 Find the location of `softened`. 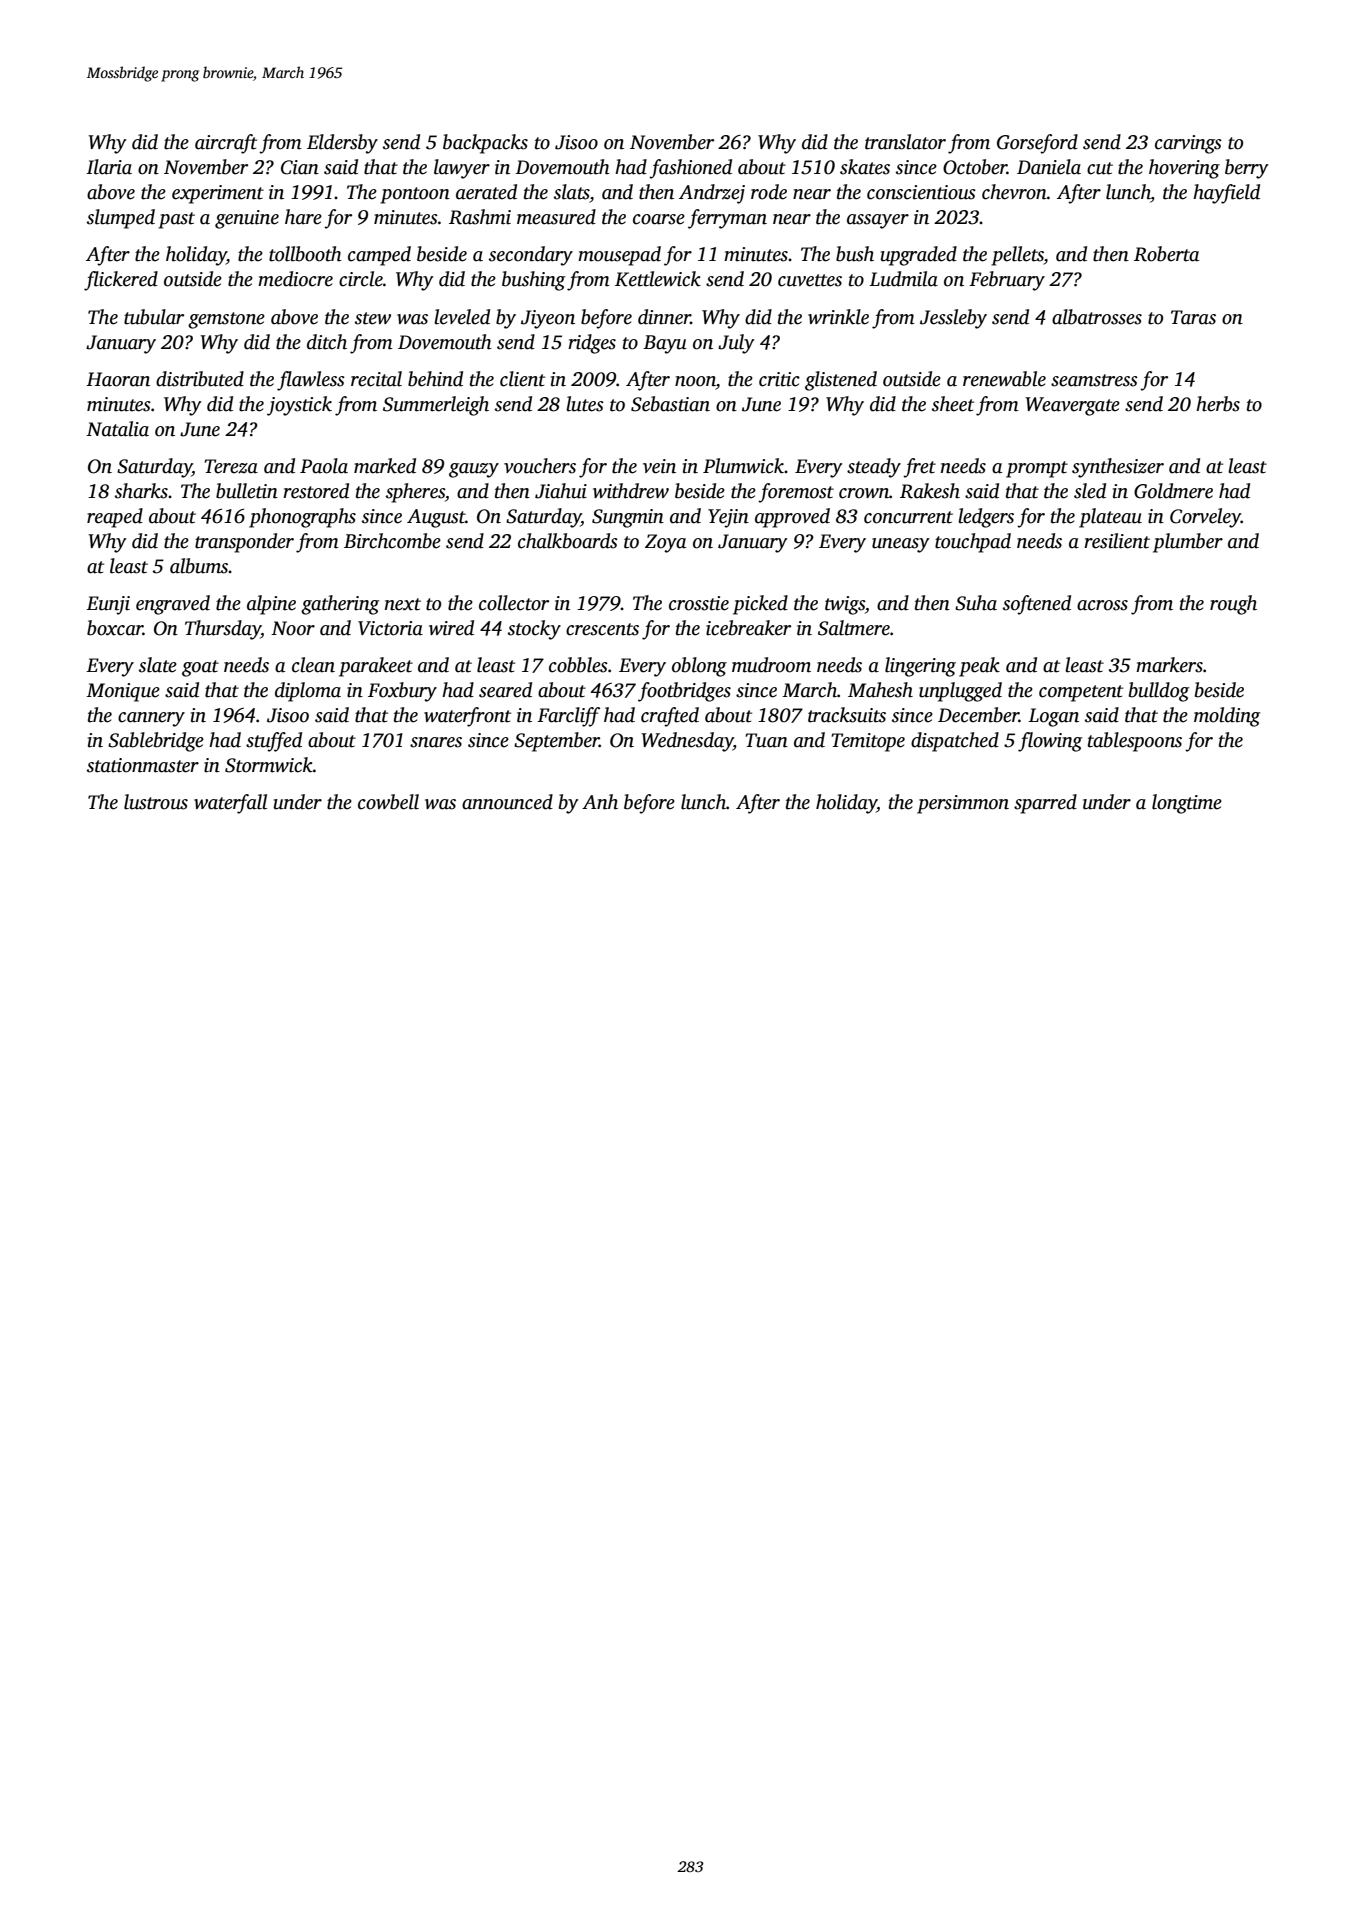

softened is located at coordinates (1037, 605).
